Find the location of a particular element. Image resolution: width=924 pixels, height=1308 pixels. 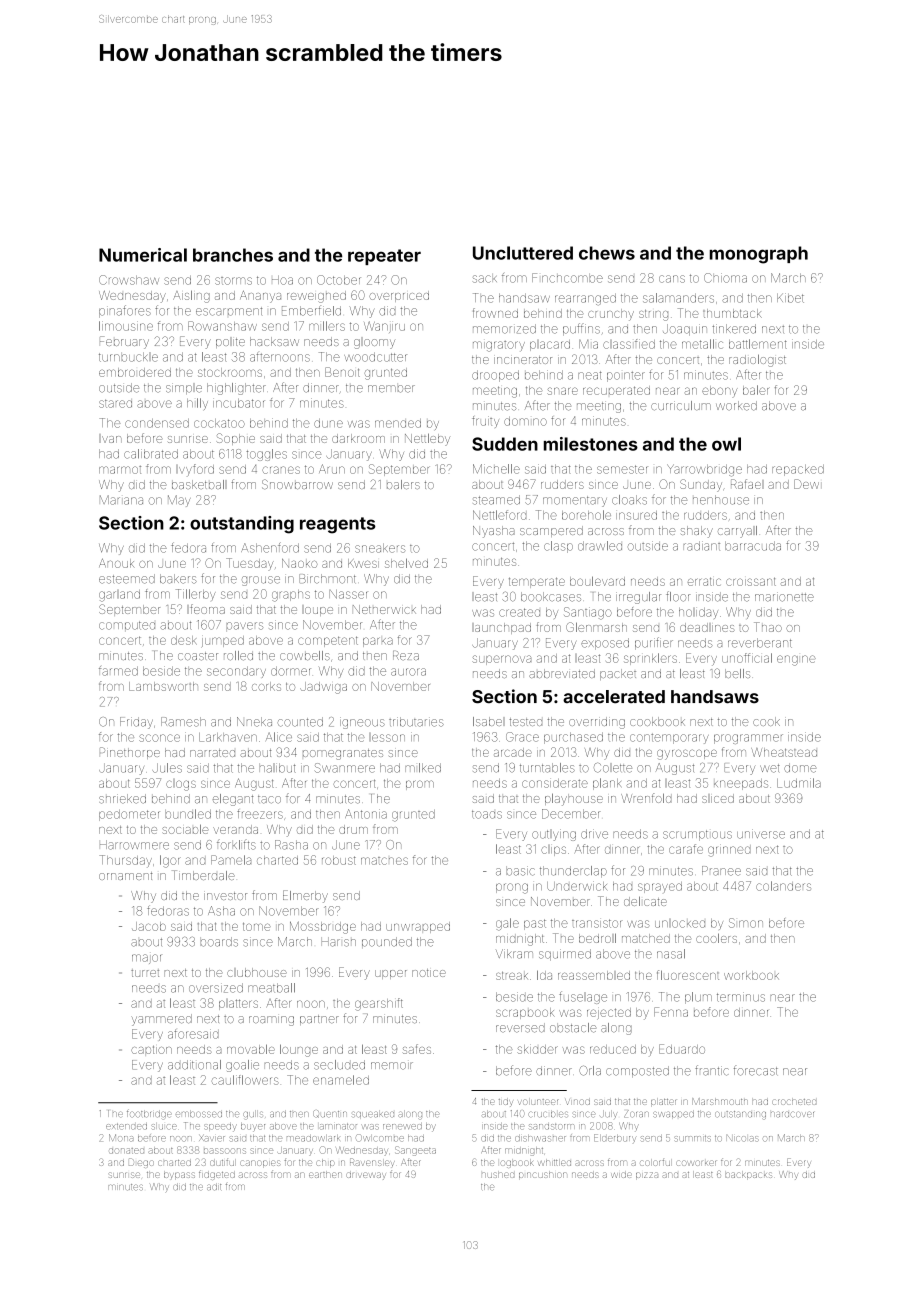

Uncluttered is located at coordinates (523, 253).
